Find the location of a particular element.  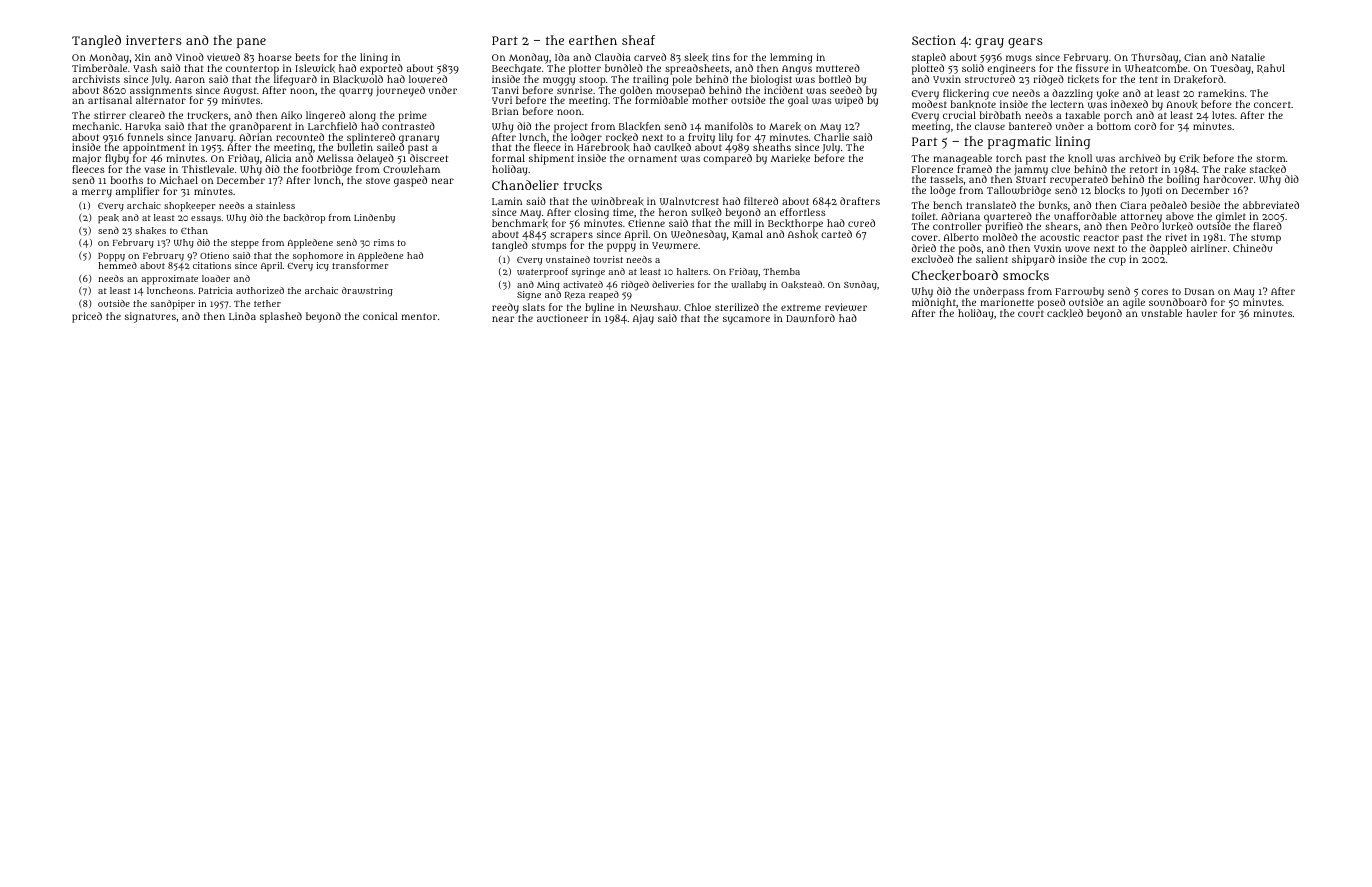

Chinedu is located at coordinates (1252, 248).
